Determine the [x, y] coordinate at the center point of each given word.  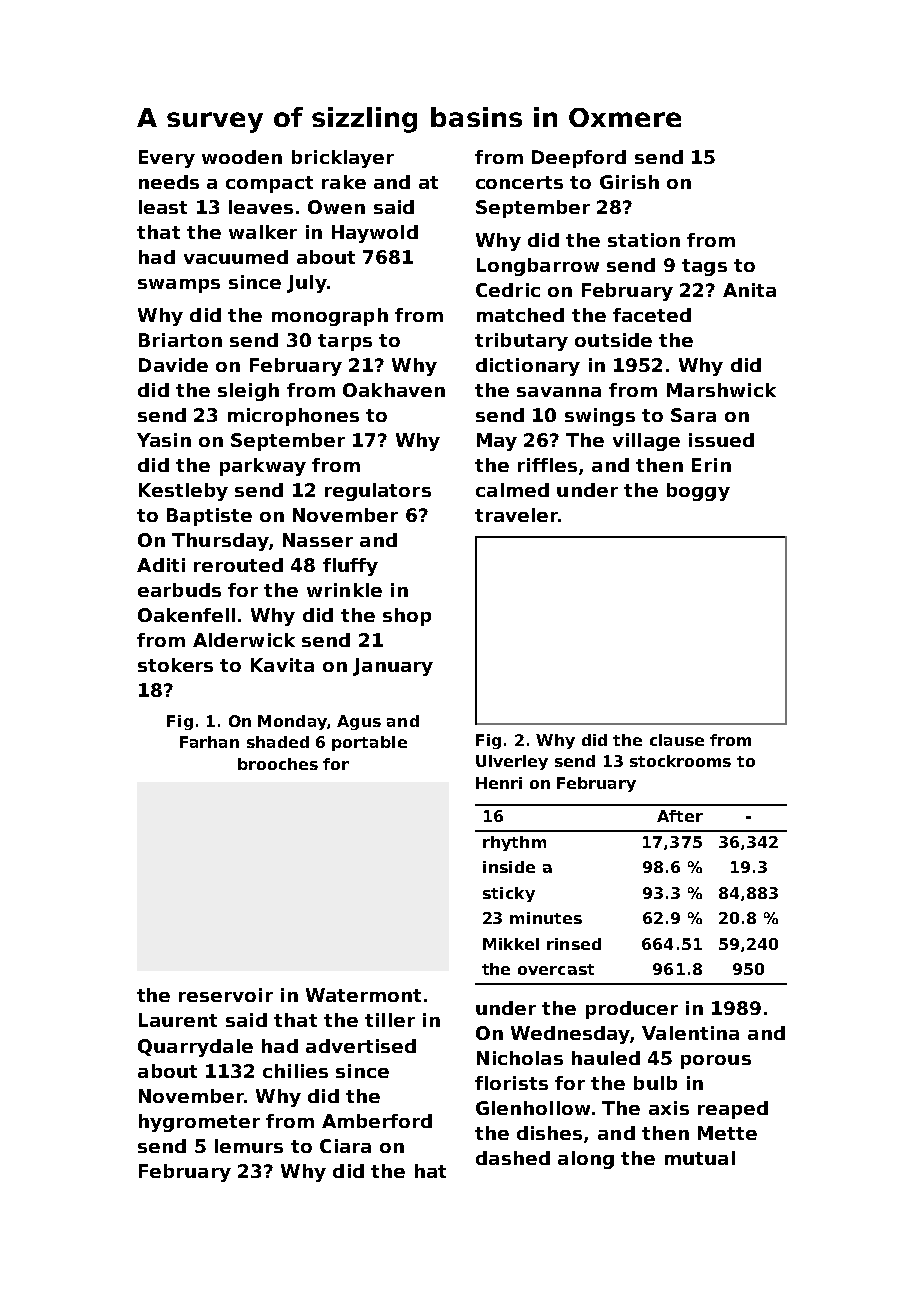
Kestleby [183, 492]
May [497, 442]
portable [369, 743]
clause [677, 740]
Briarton [180, 340]
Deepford [579, 159]
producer [632, 1010]
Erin [711, 465]
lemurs [249, 1146]
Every [167, 159]
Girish [629, 182]
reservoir [226, 995]
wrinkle [344, 590]
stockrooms [680, 761]
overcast [556, 969]
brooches [278, 764]
